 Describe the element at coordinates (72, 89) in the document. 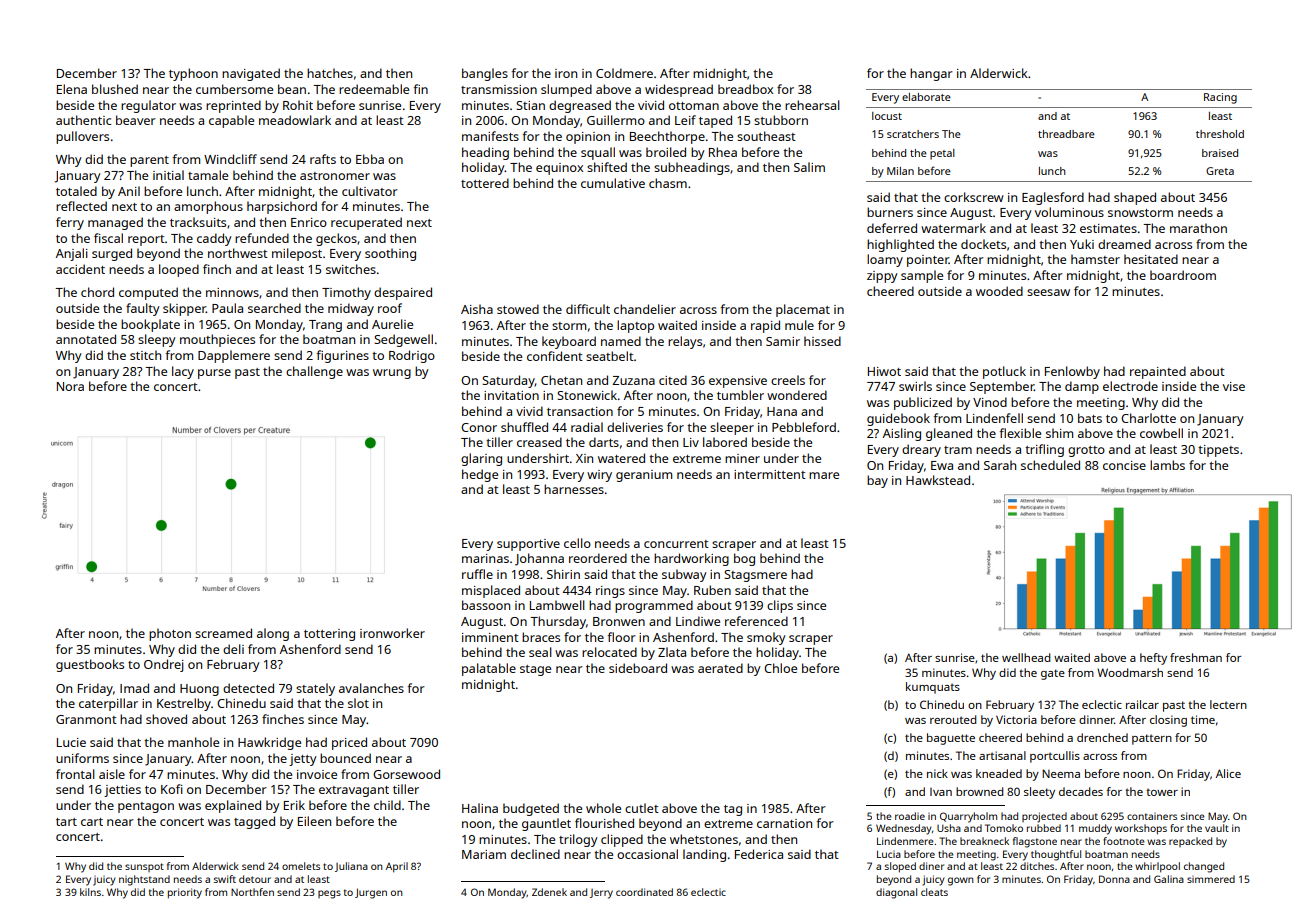

I see `Elena` at that location.
